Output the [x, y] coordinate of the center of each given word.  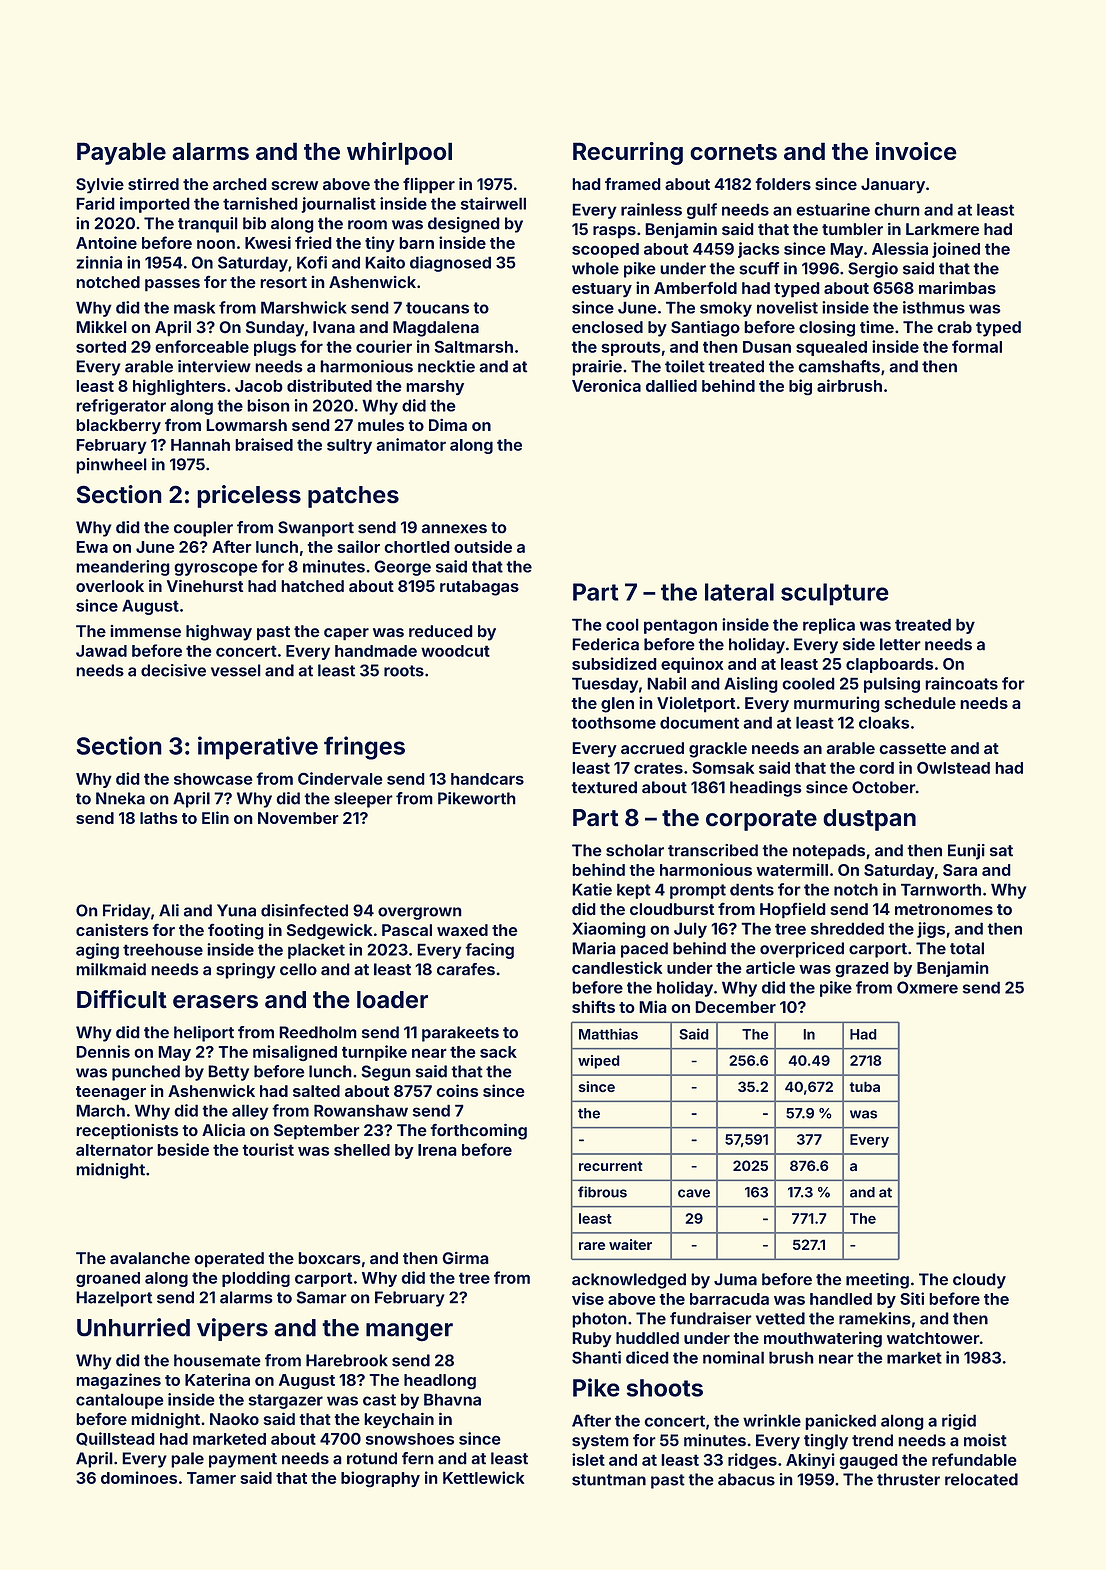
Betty [228, 1073]
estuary [602, 290]
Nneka [120, 798]
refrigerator [121, 407]
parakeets [460, 1034]
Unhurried [133, 1327]
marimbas [957, 287]
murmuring [837, 704]
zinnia [99, 262]
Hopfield [793, 911]
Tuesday [605, 685]
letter [900, 644]
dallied [671, 385]
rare [592, 1246]
